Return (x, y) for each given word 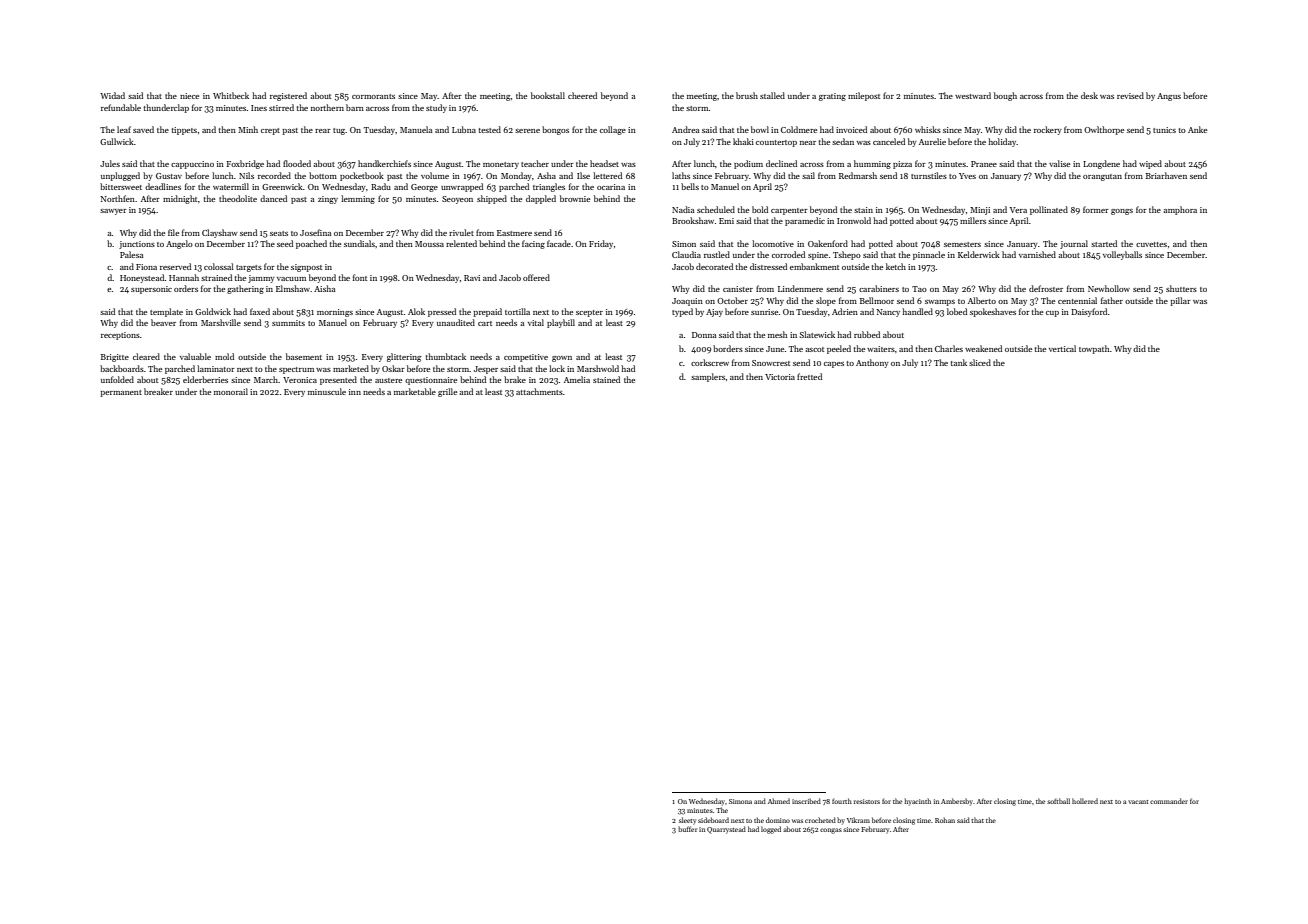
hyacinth (917, 802)
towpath (1094, 349)
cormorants (373, 96)
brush (747, 95)
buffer (687, 829)
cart (485, 323)
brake (515, 379)
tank (959, 362)
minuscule (327, 391)
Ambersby (957, 802)
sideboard (713, 820)
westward (973, 95)
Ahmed (779, 801)
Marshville (221, 322)
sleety (687, 821)
